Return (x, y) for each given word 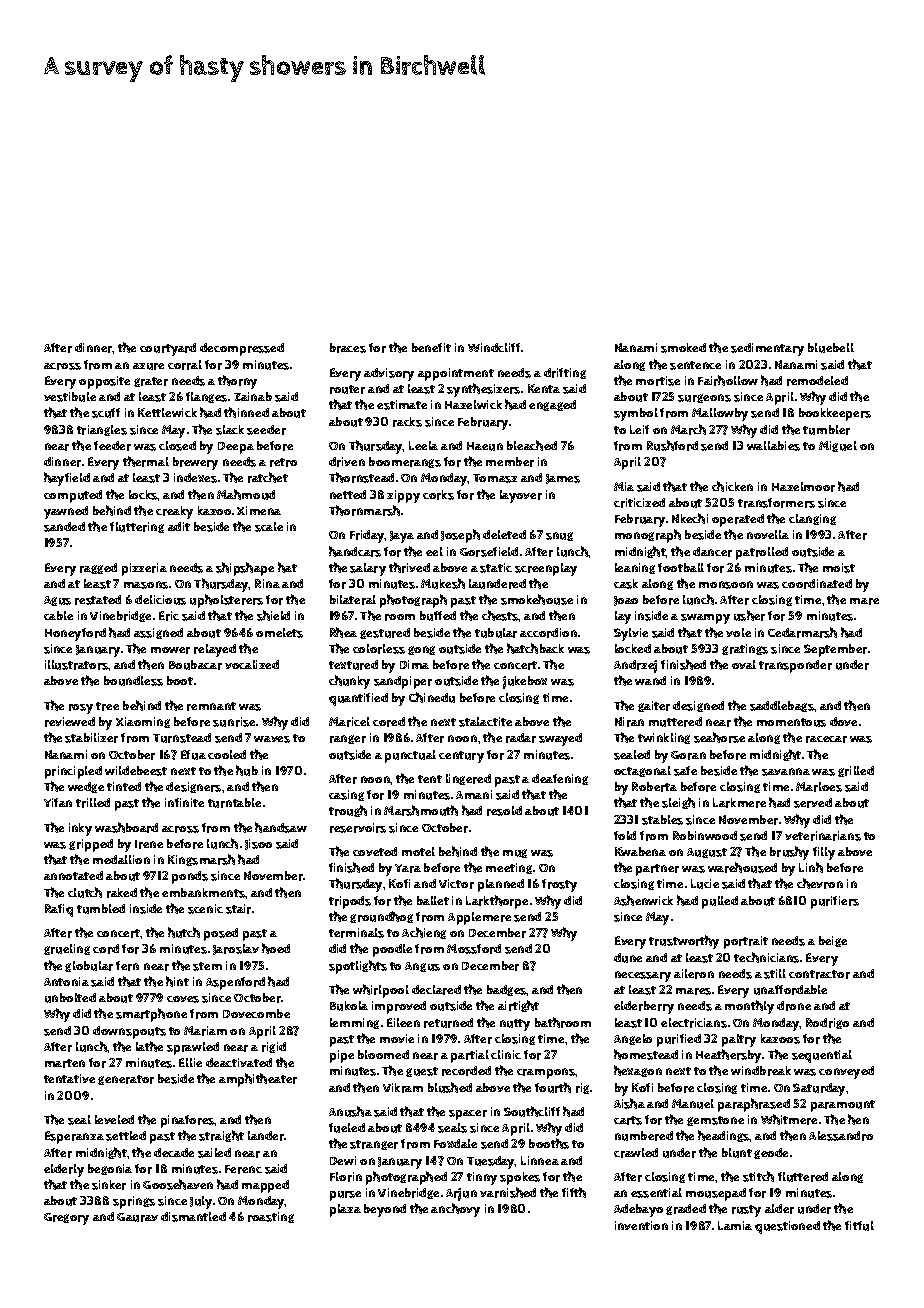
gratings (745, 649)
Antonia (66, 981)
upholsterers (226, 601)
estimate (402, 405)
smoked (683, 348)
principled (73, 772)
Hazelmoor (803, 487)
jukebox (525, 682)
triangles (102, 430)
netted (348, 494)
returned (448, 1023)
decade (174, 1152)
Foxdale (455, 1143)
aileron (694, 974)
